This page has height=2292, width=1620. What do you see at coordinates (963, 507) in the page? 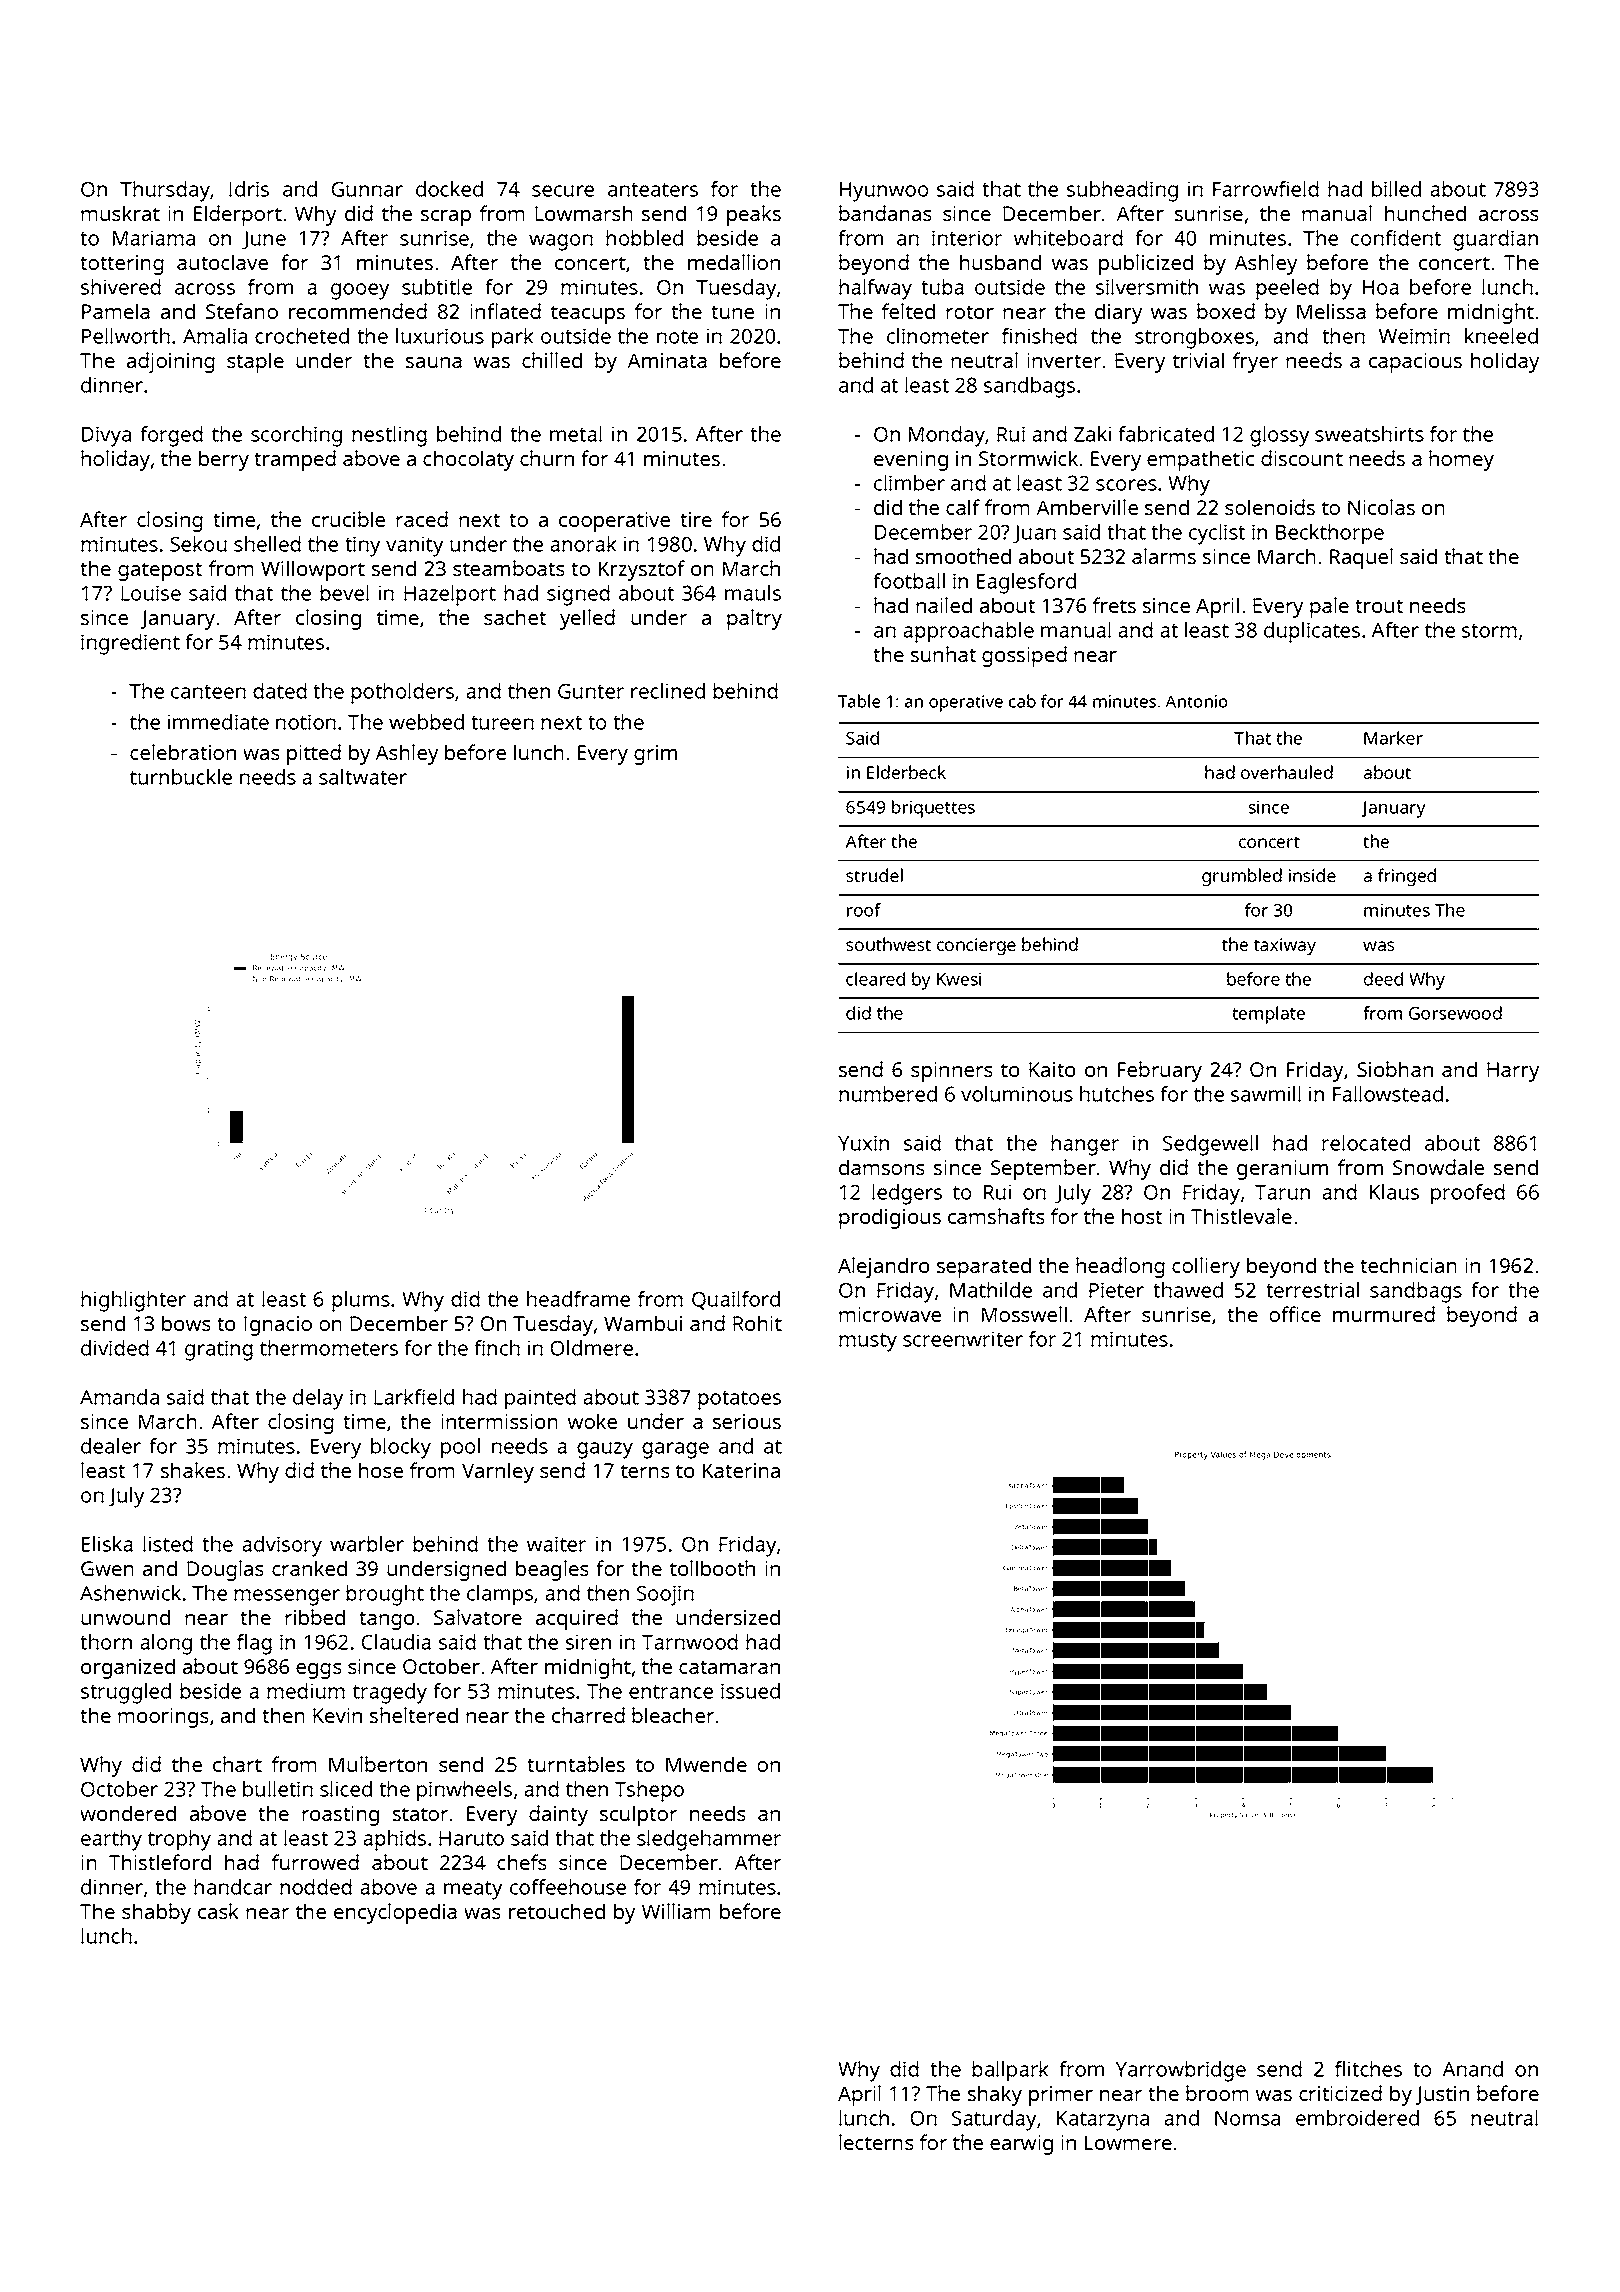
I see `calf` at bounding box center [963, 507].
